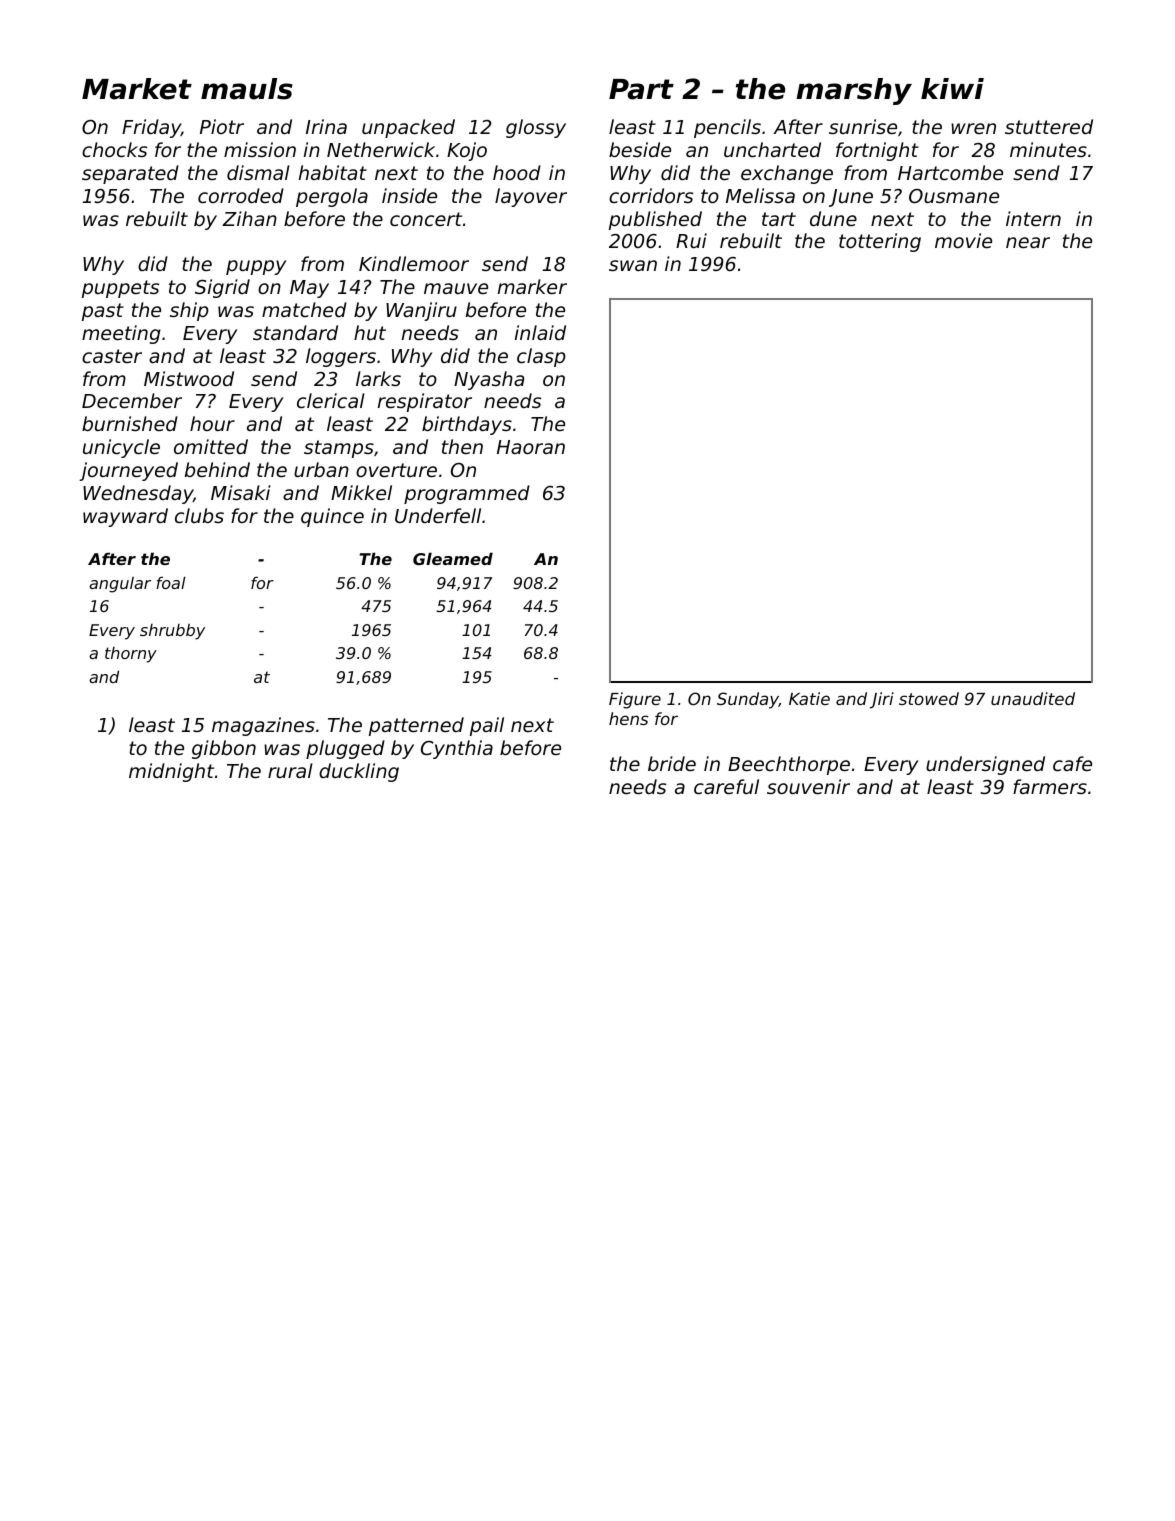 This image has width=1175, height=1521. What do you see at coordinates (531, 447) in the image?
I see `Haoran` at bounding box center [531, 447].
